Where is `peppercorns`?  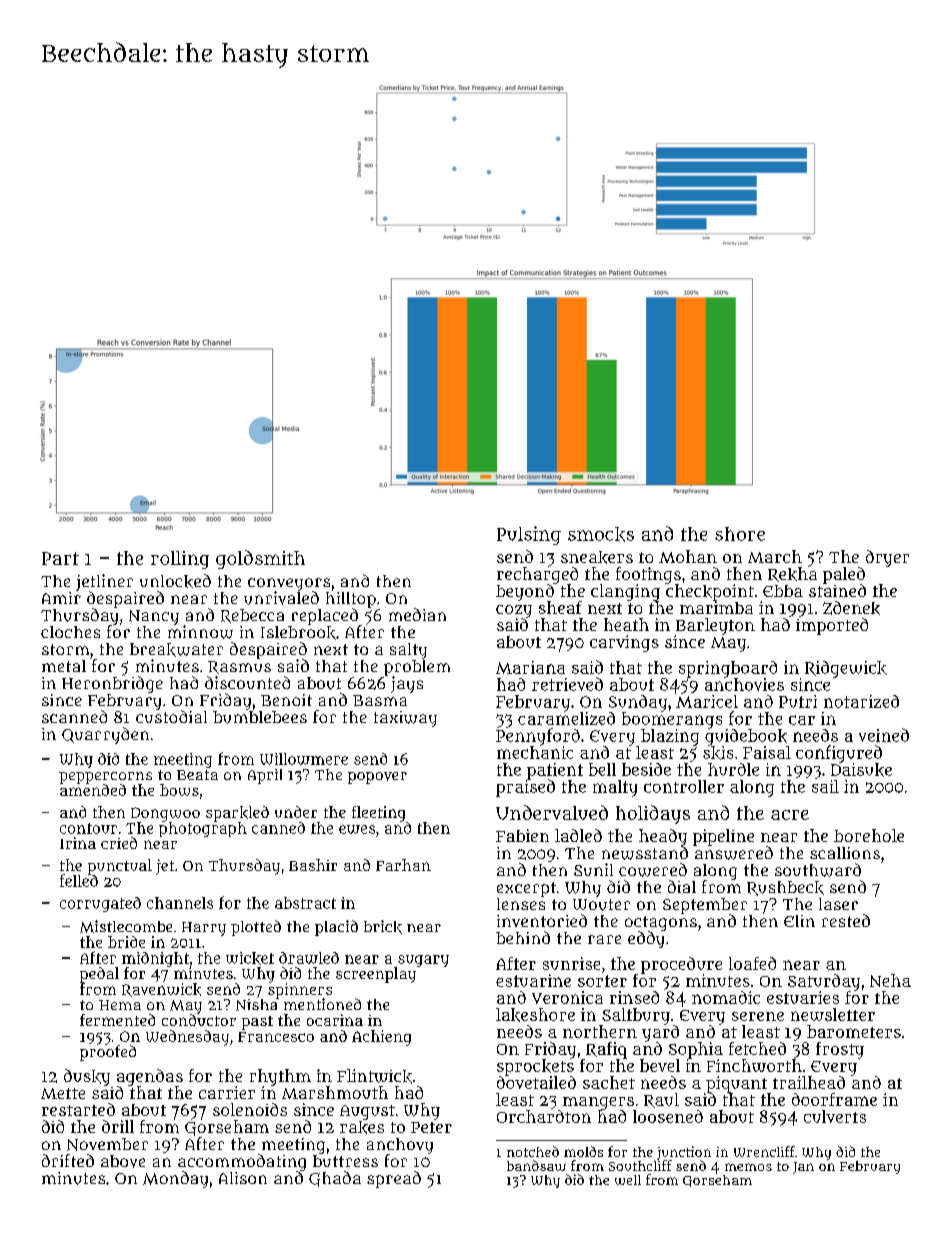 peppercorns is located at coordinates (105, 778).
